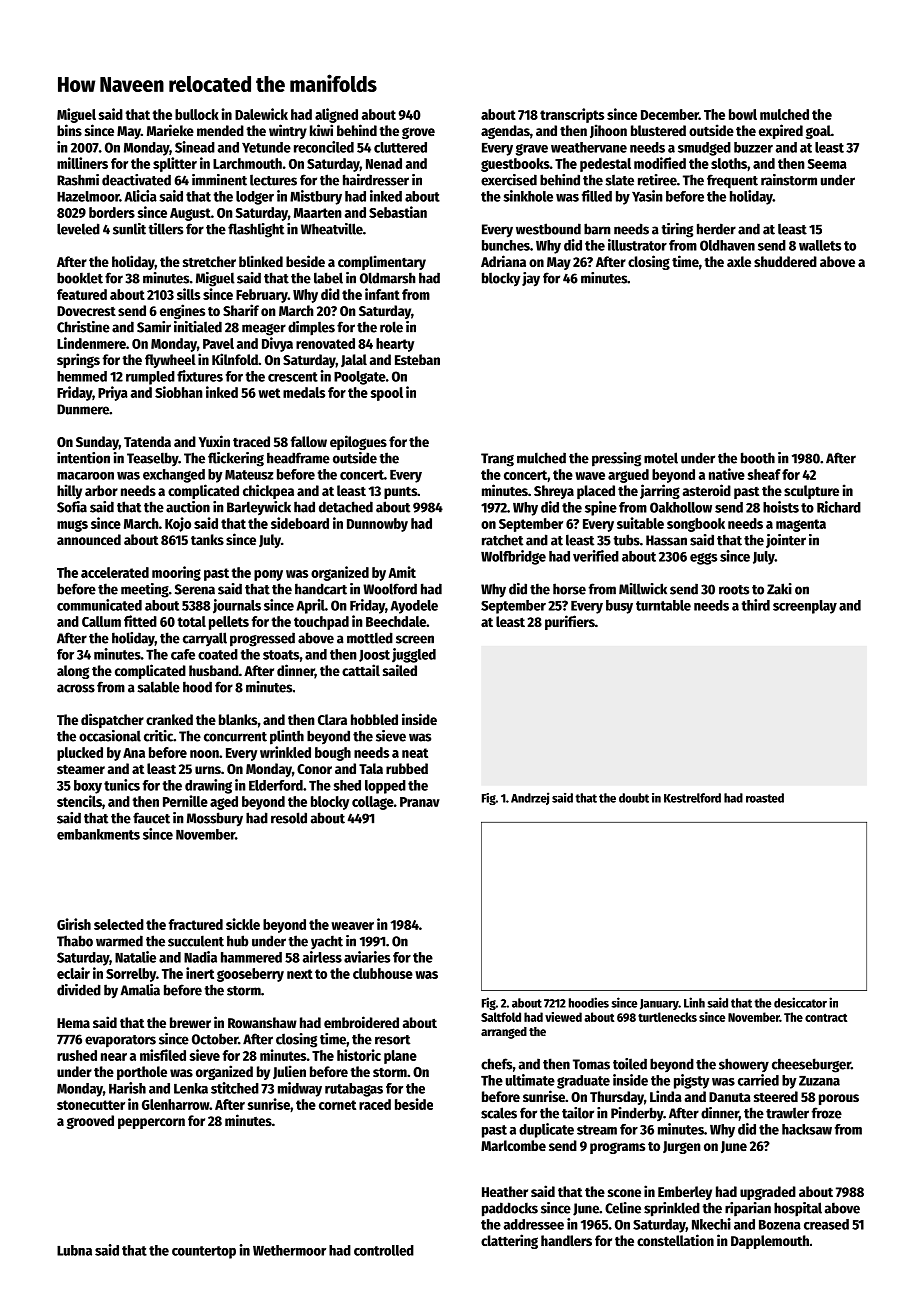  Describe the element at coordinates (384, 1250) in the screenshot. I see `controlled` at that location.
